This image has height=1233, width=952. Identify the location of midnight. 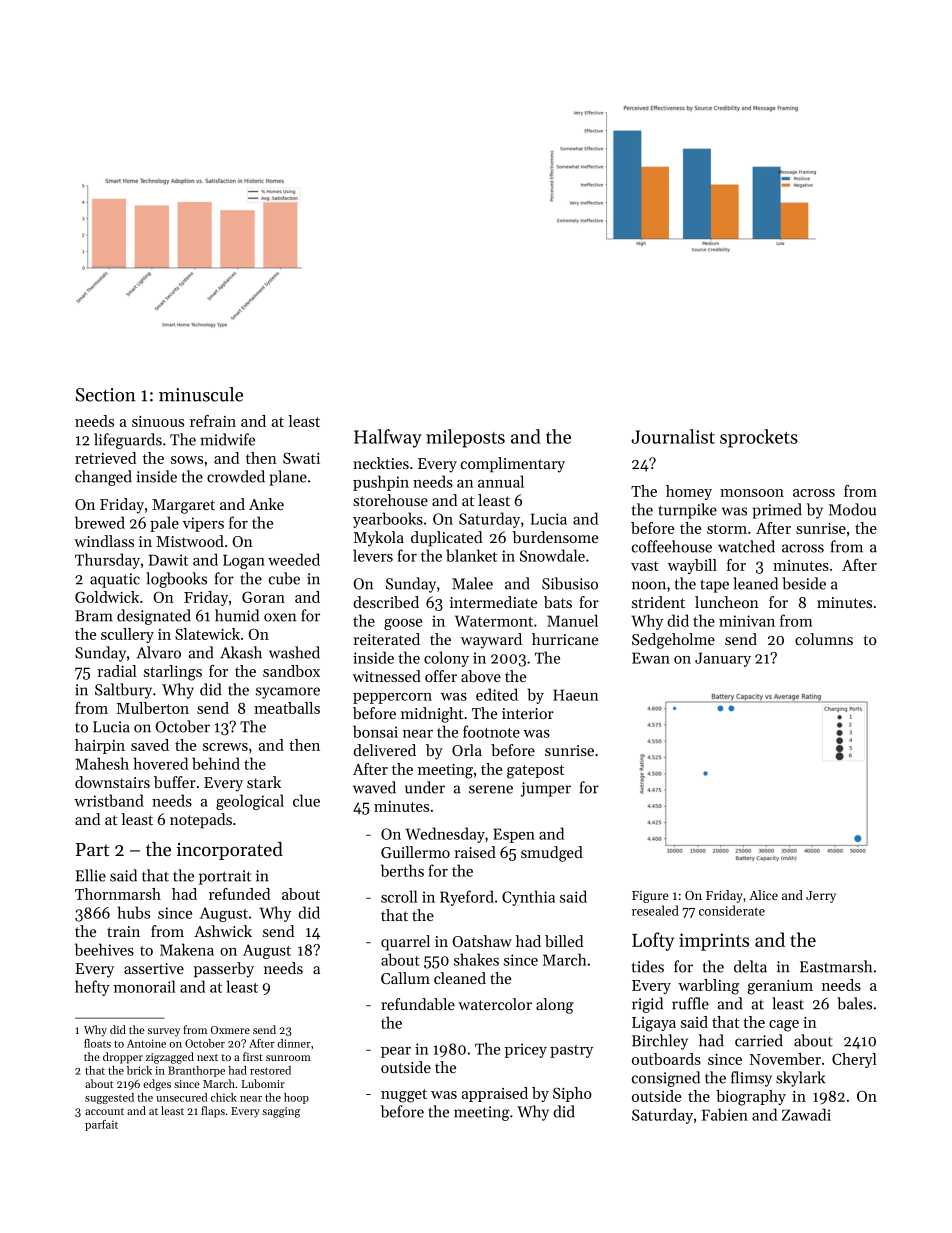
(432, 715).
